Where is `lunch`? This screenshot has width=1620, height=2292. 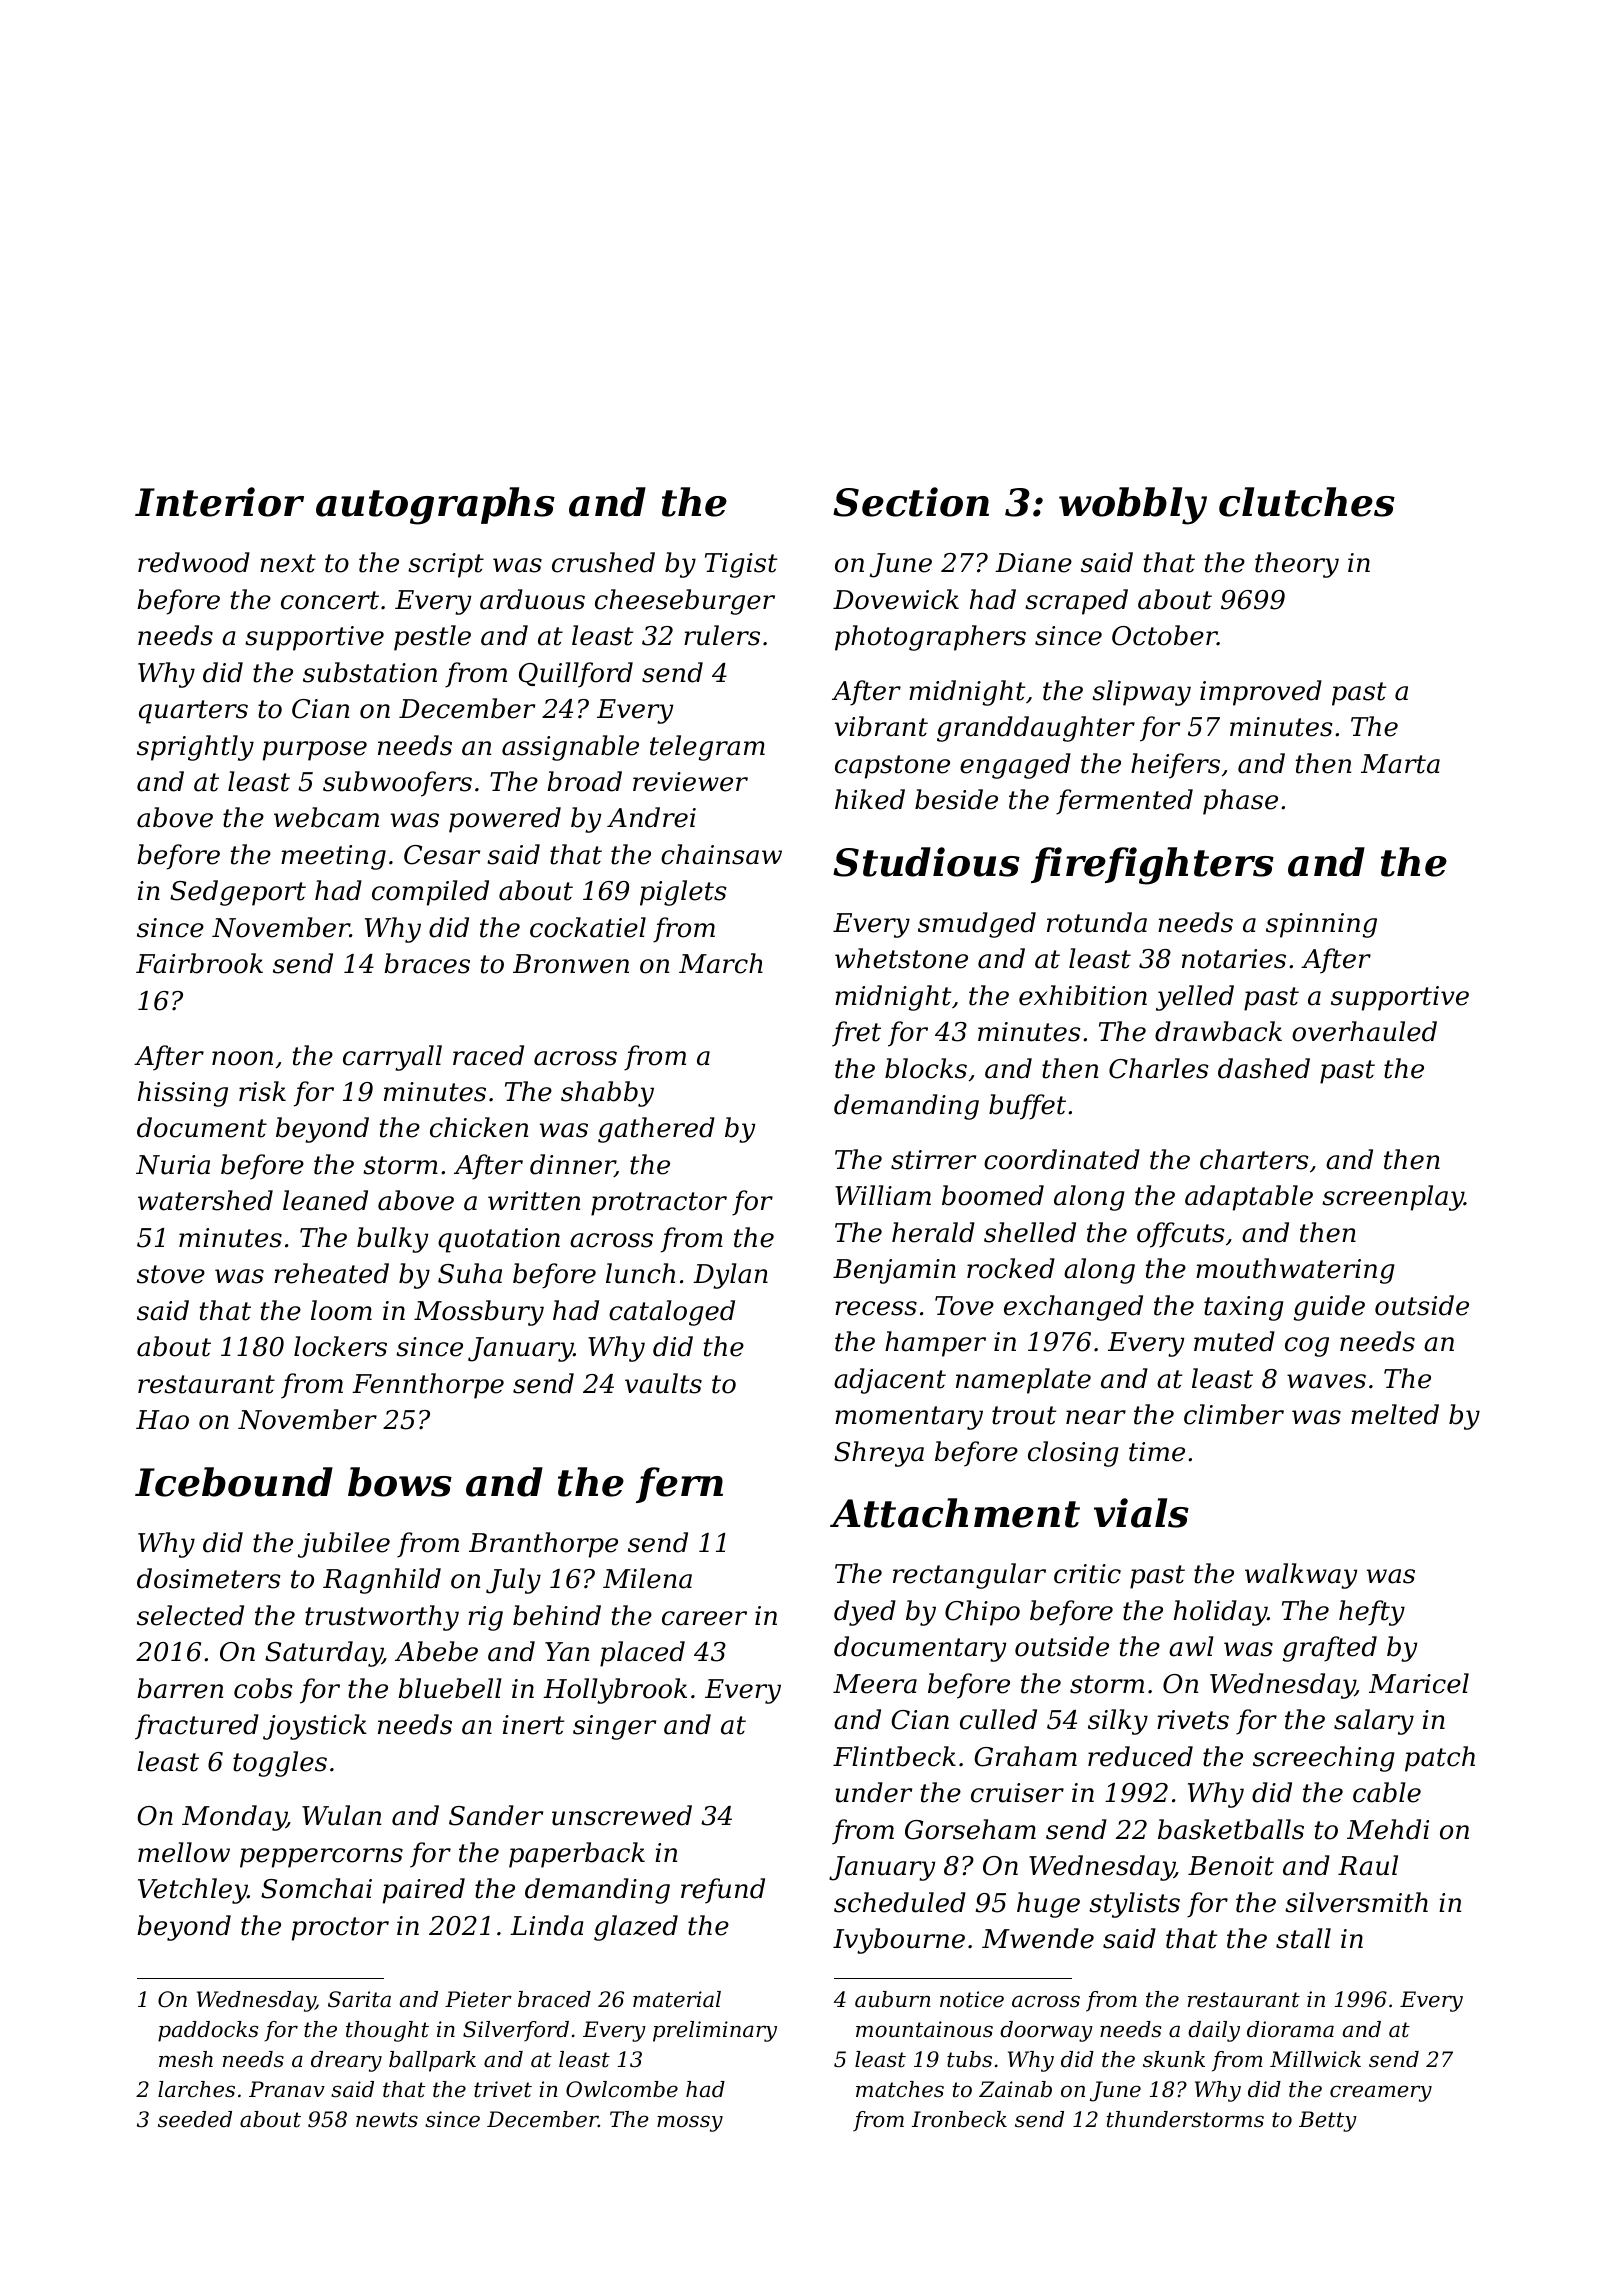 lunch is located at coordinates (640, 1273).
